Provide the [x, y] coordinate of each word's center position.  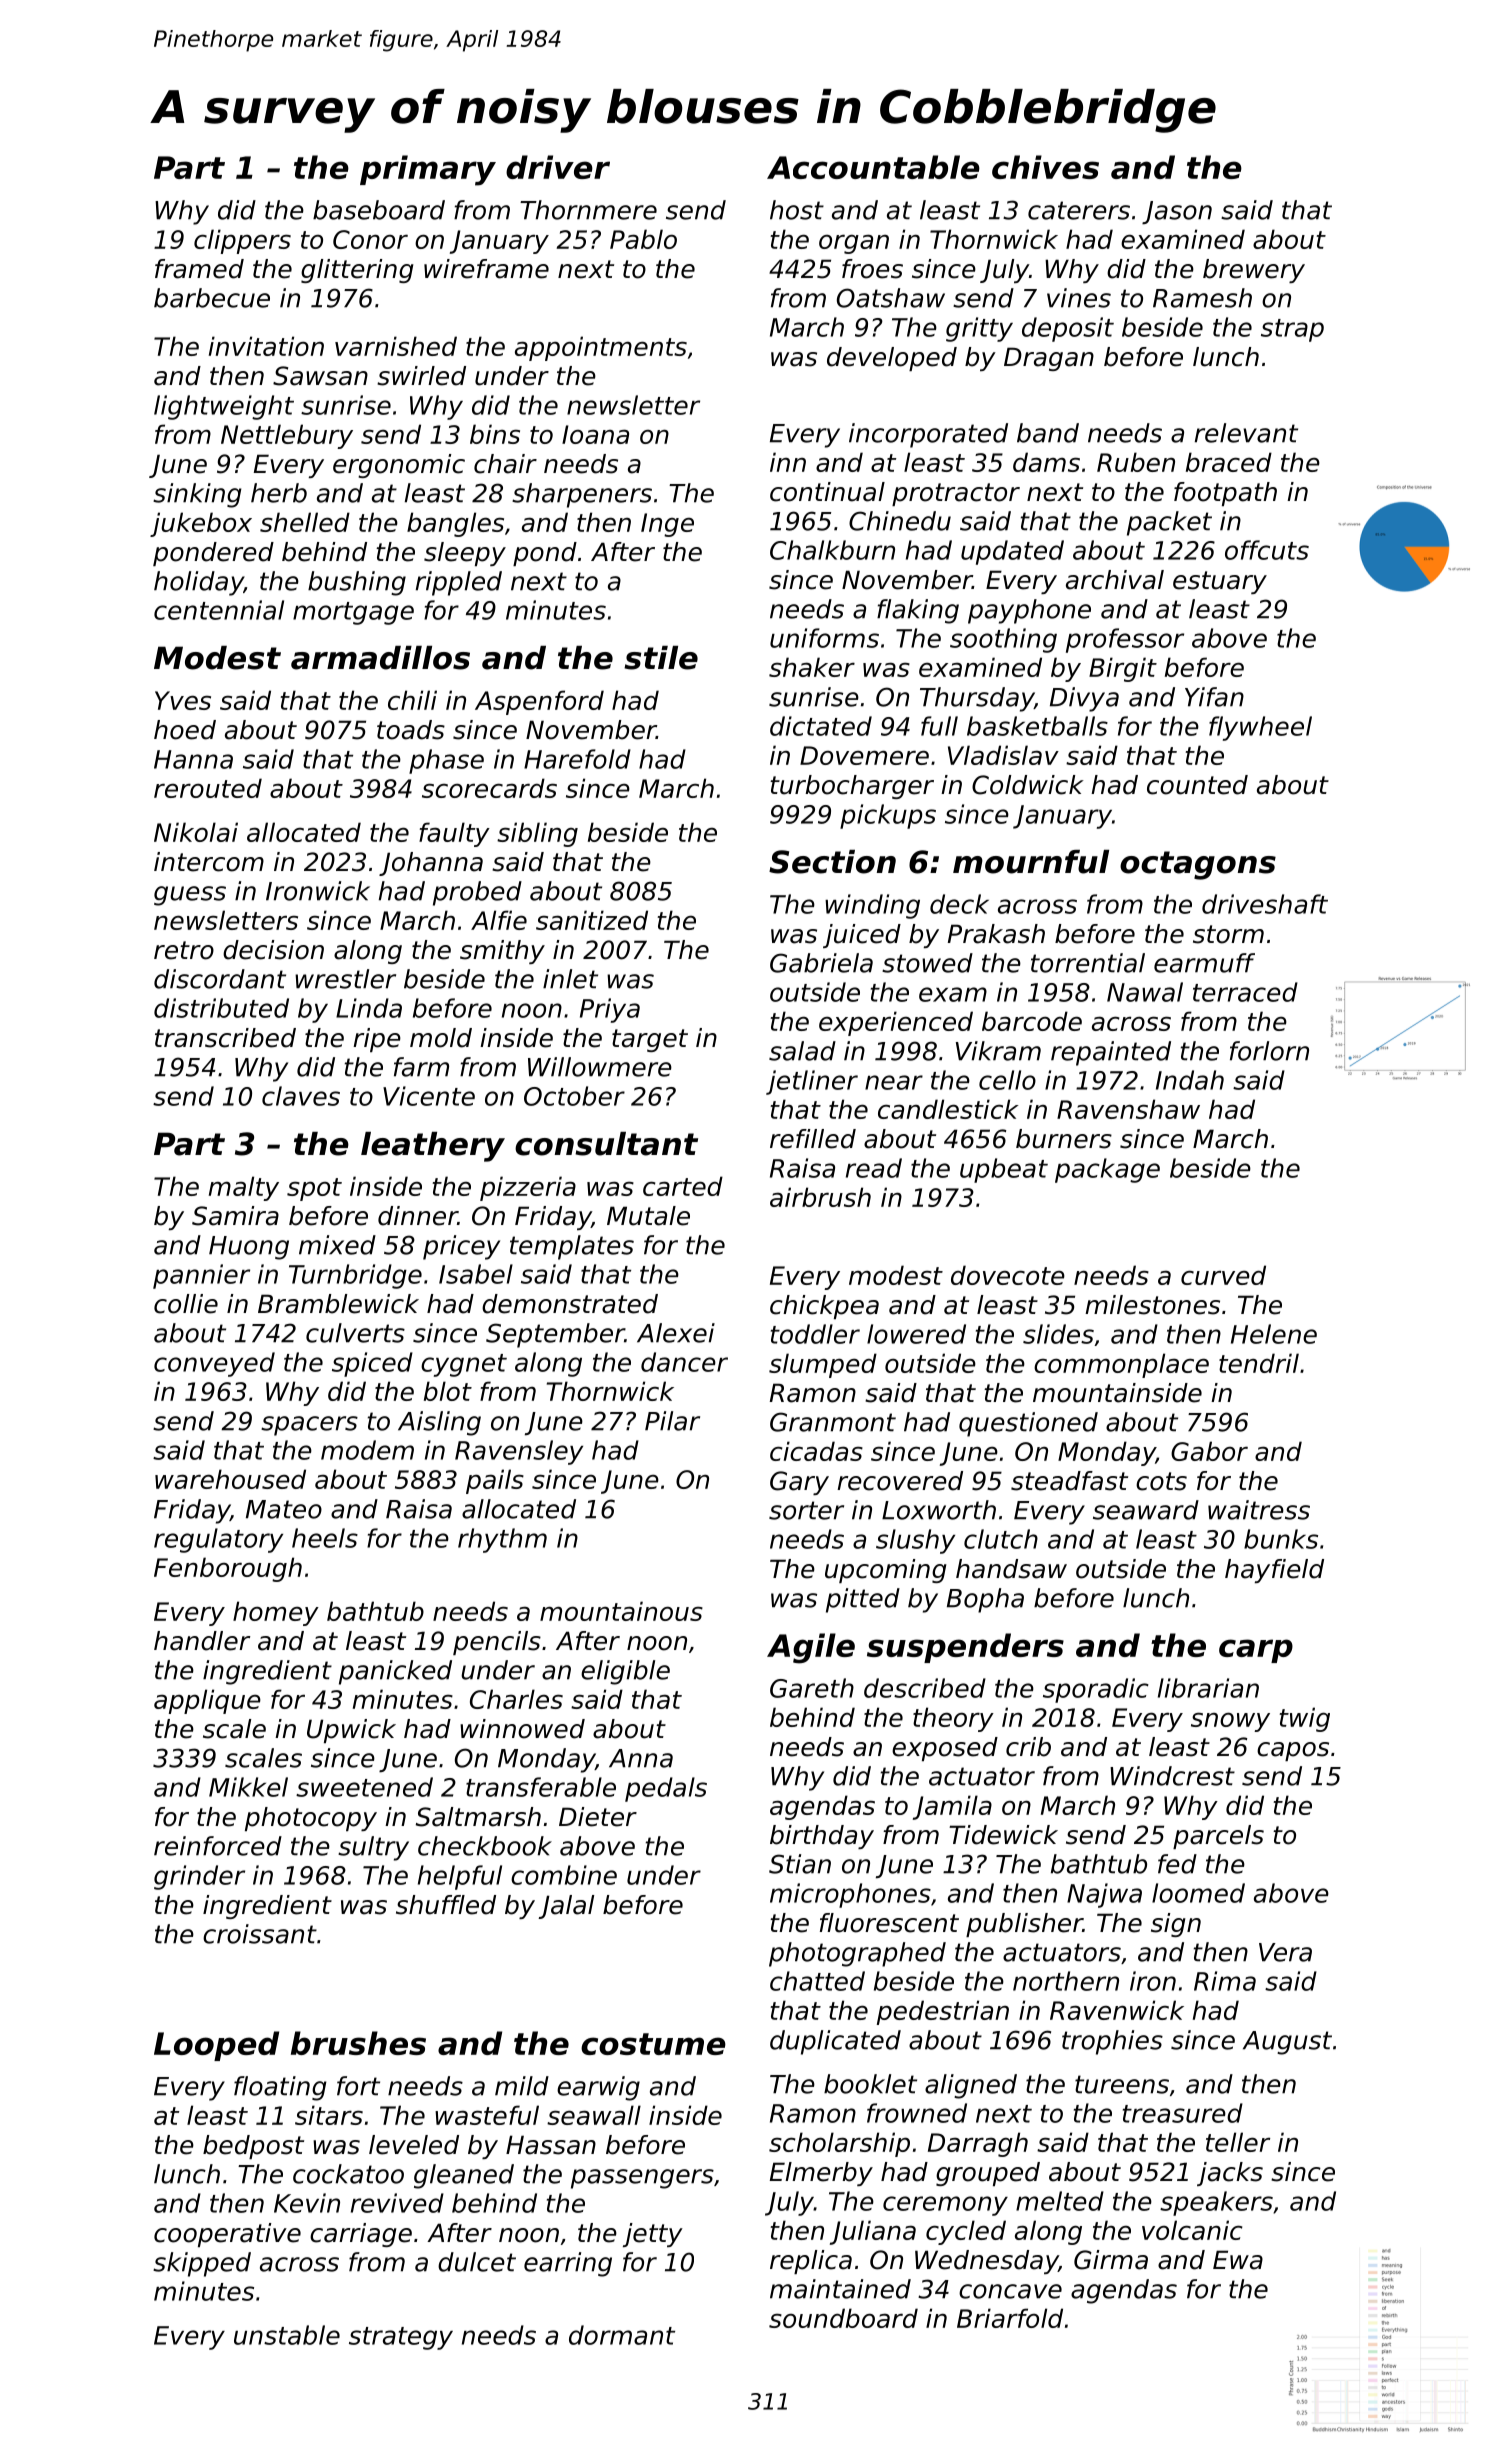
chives [1045, 167]
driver [558, 167]
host [797, 210]
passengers [642, 2179]
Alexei [676, 1333]
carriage [361, 2235]
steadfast [1069, 1481]
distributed [221, 1008]
